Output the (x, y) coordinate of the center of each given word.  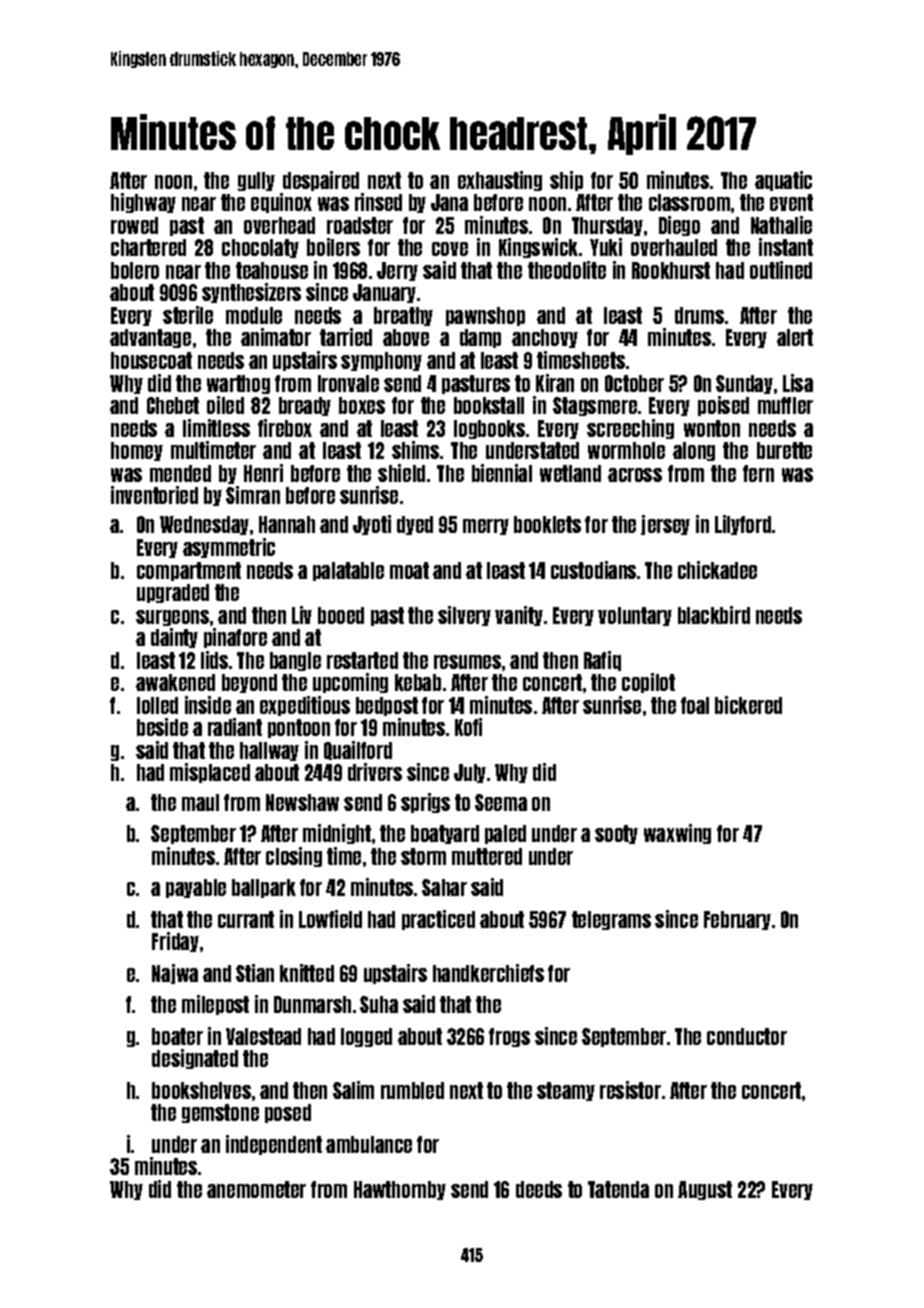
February (737, 920)
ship (566, 181)
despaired (321, 181)
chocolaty (260, 248)
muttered (487, 856)
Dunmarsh (312, 1004)
